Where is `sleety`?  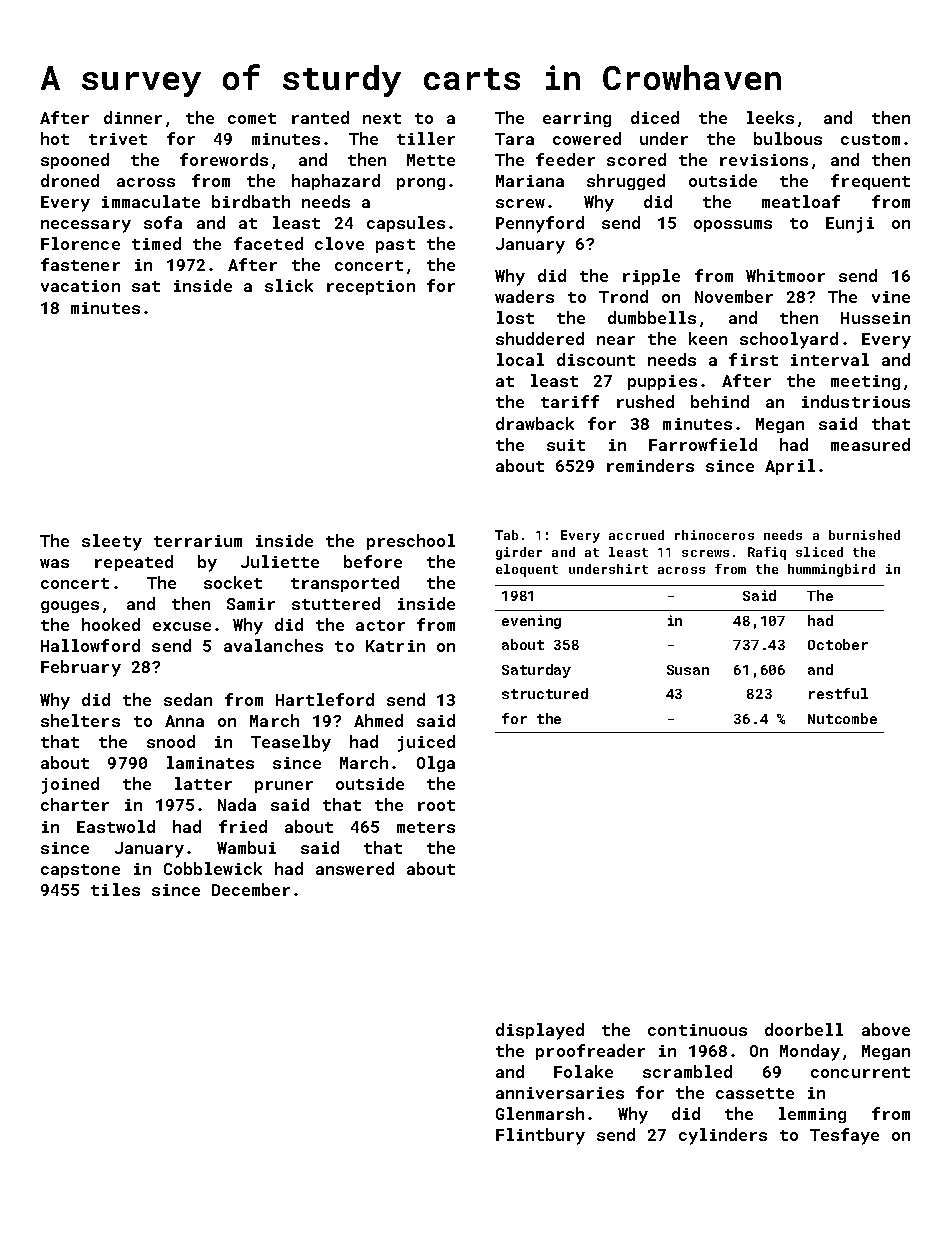 sleety is located at coordinates (112, 542).
